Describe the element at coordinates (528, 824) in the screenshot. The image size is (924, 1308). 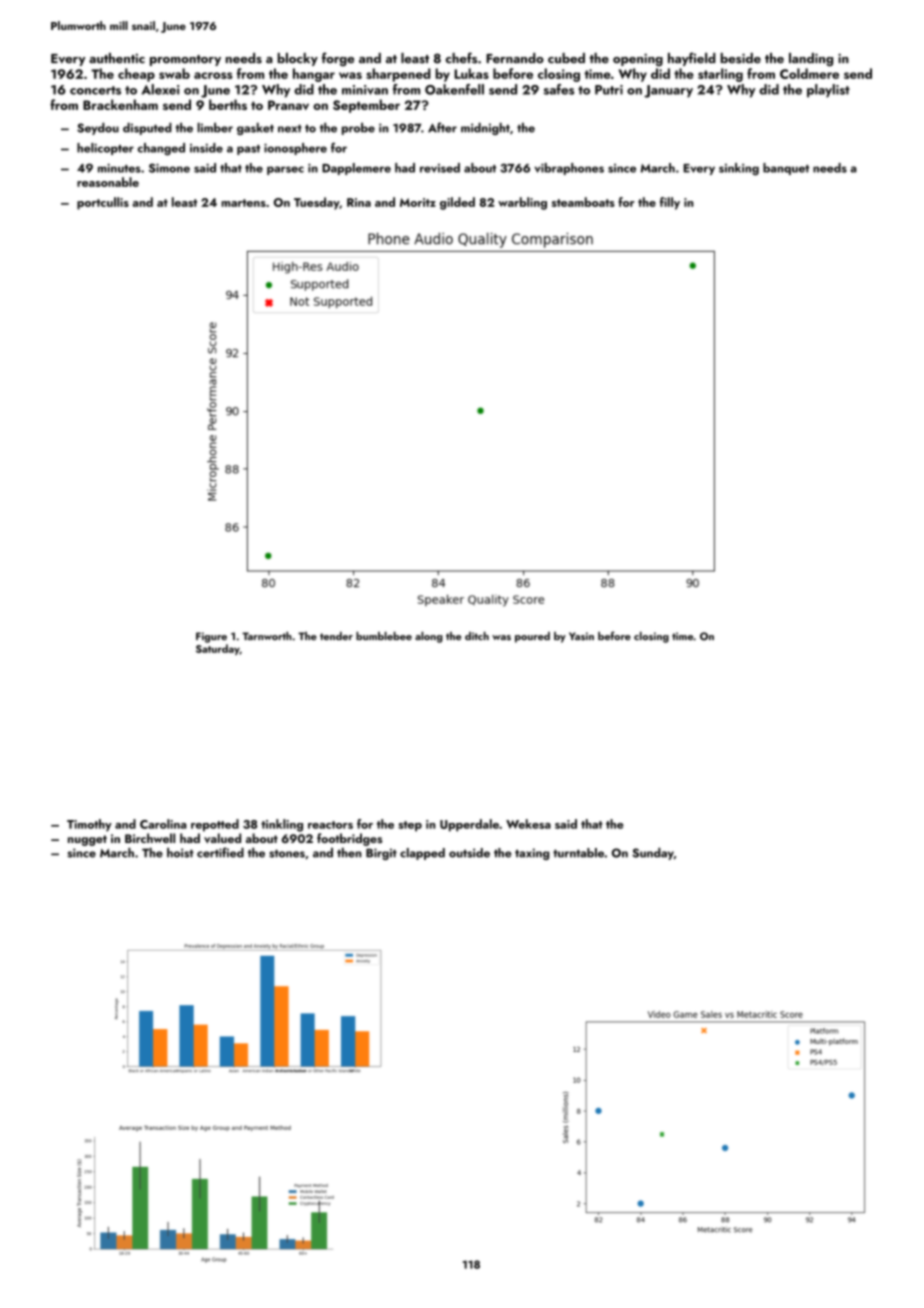
I see `Wekesa` at that location.
